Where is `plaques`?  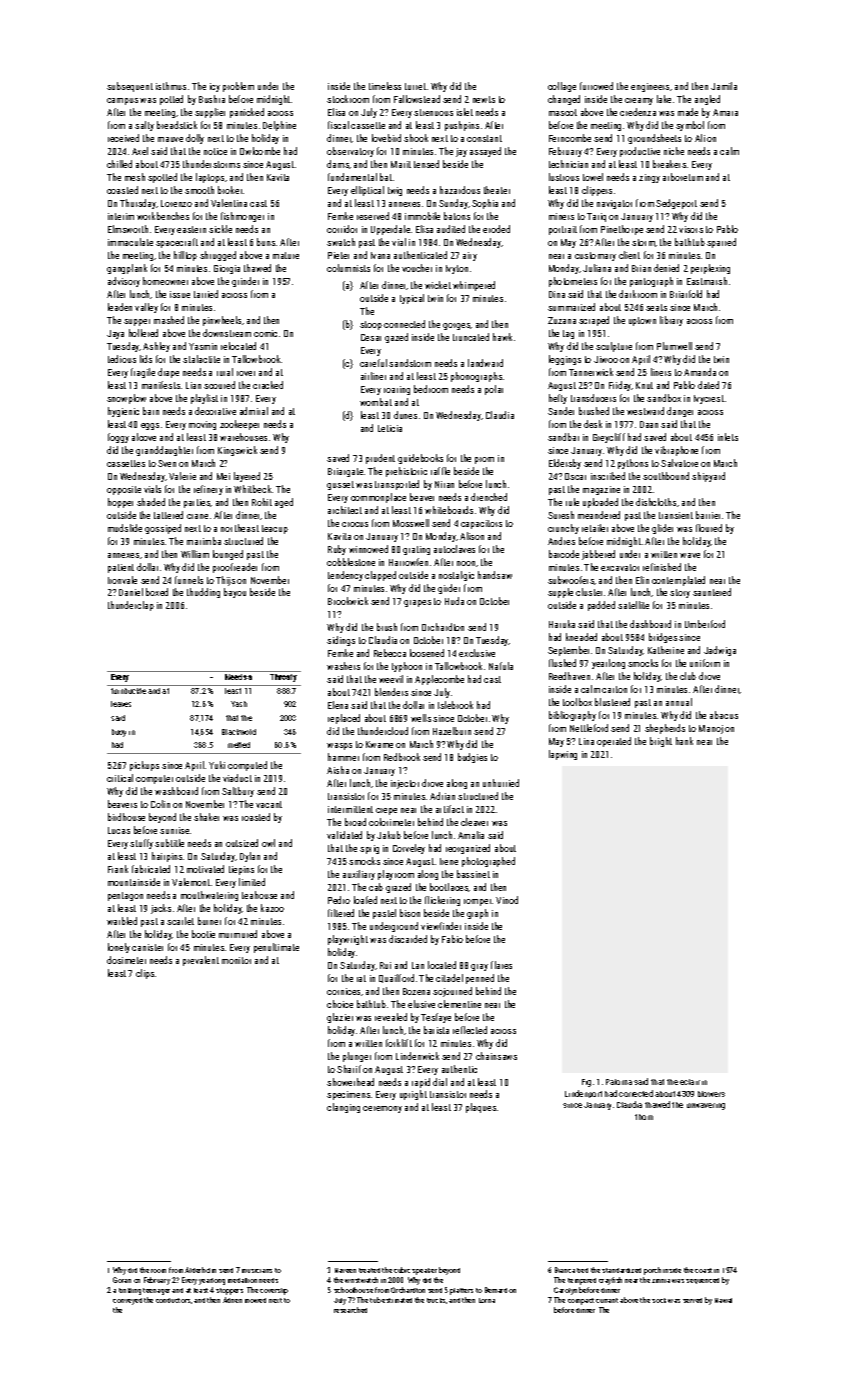 plaques is located at coordinates (481, 1108).
